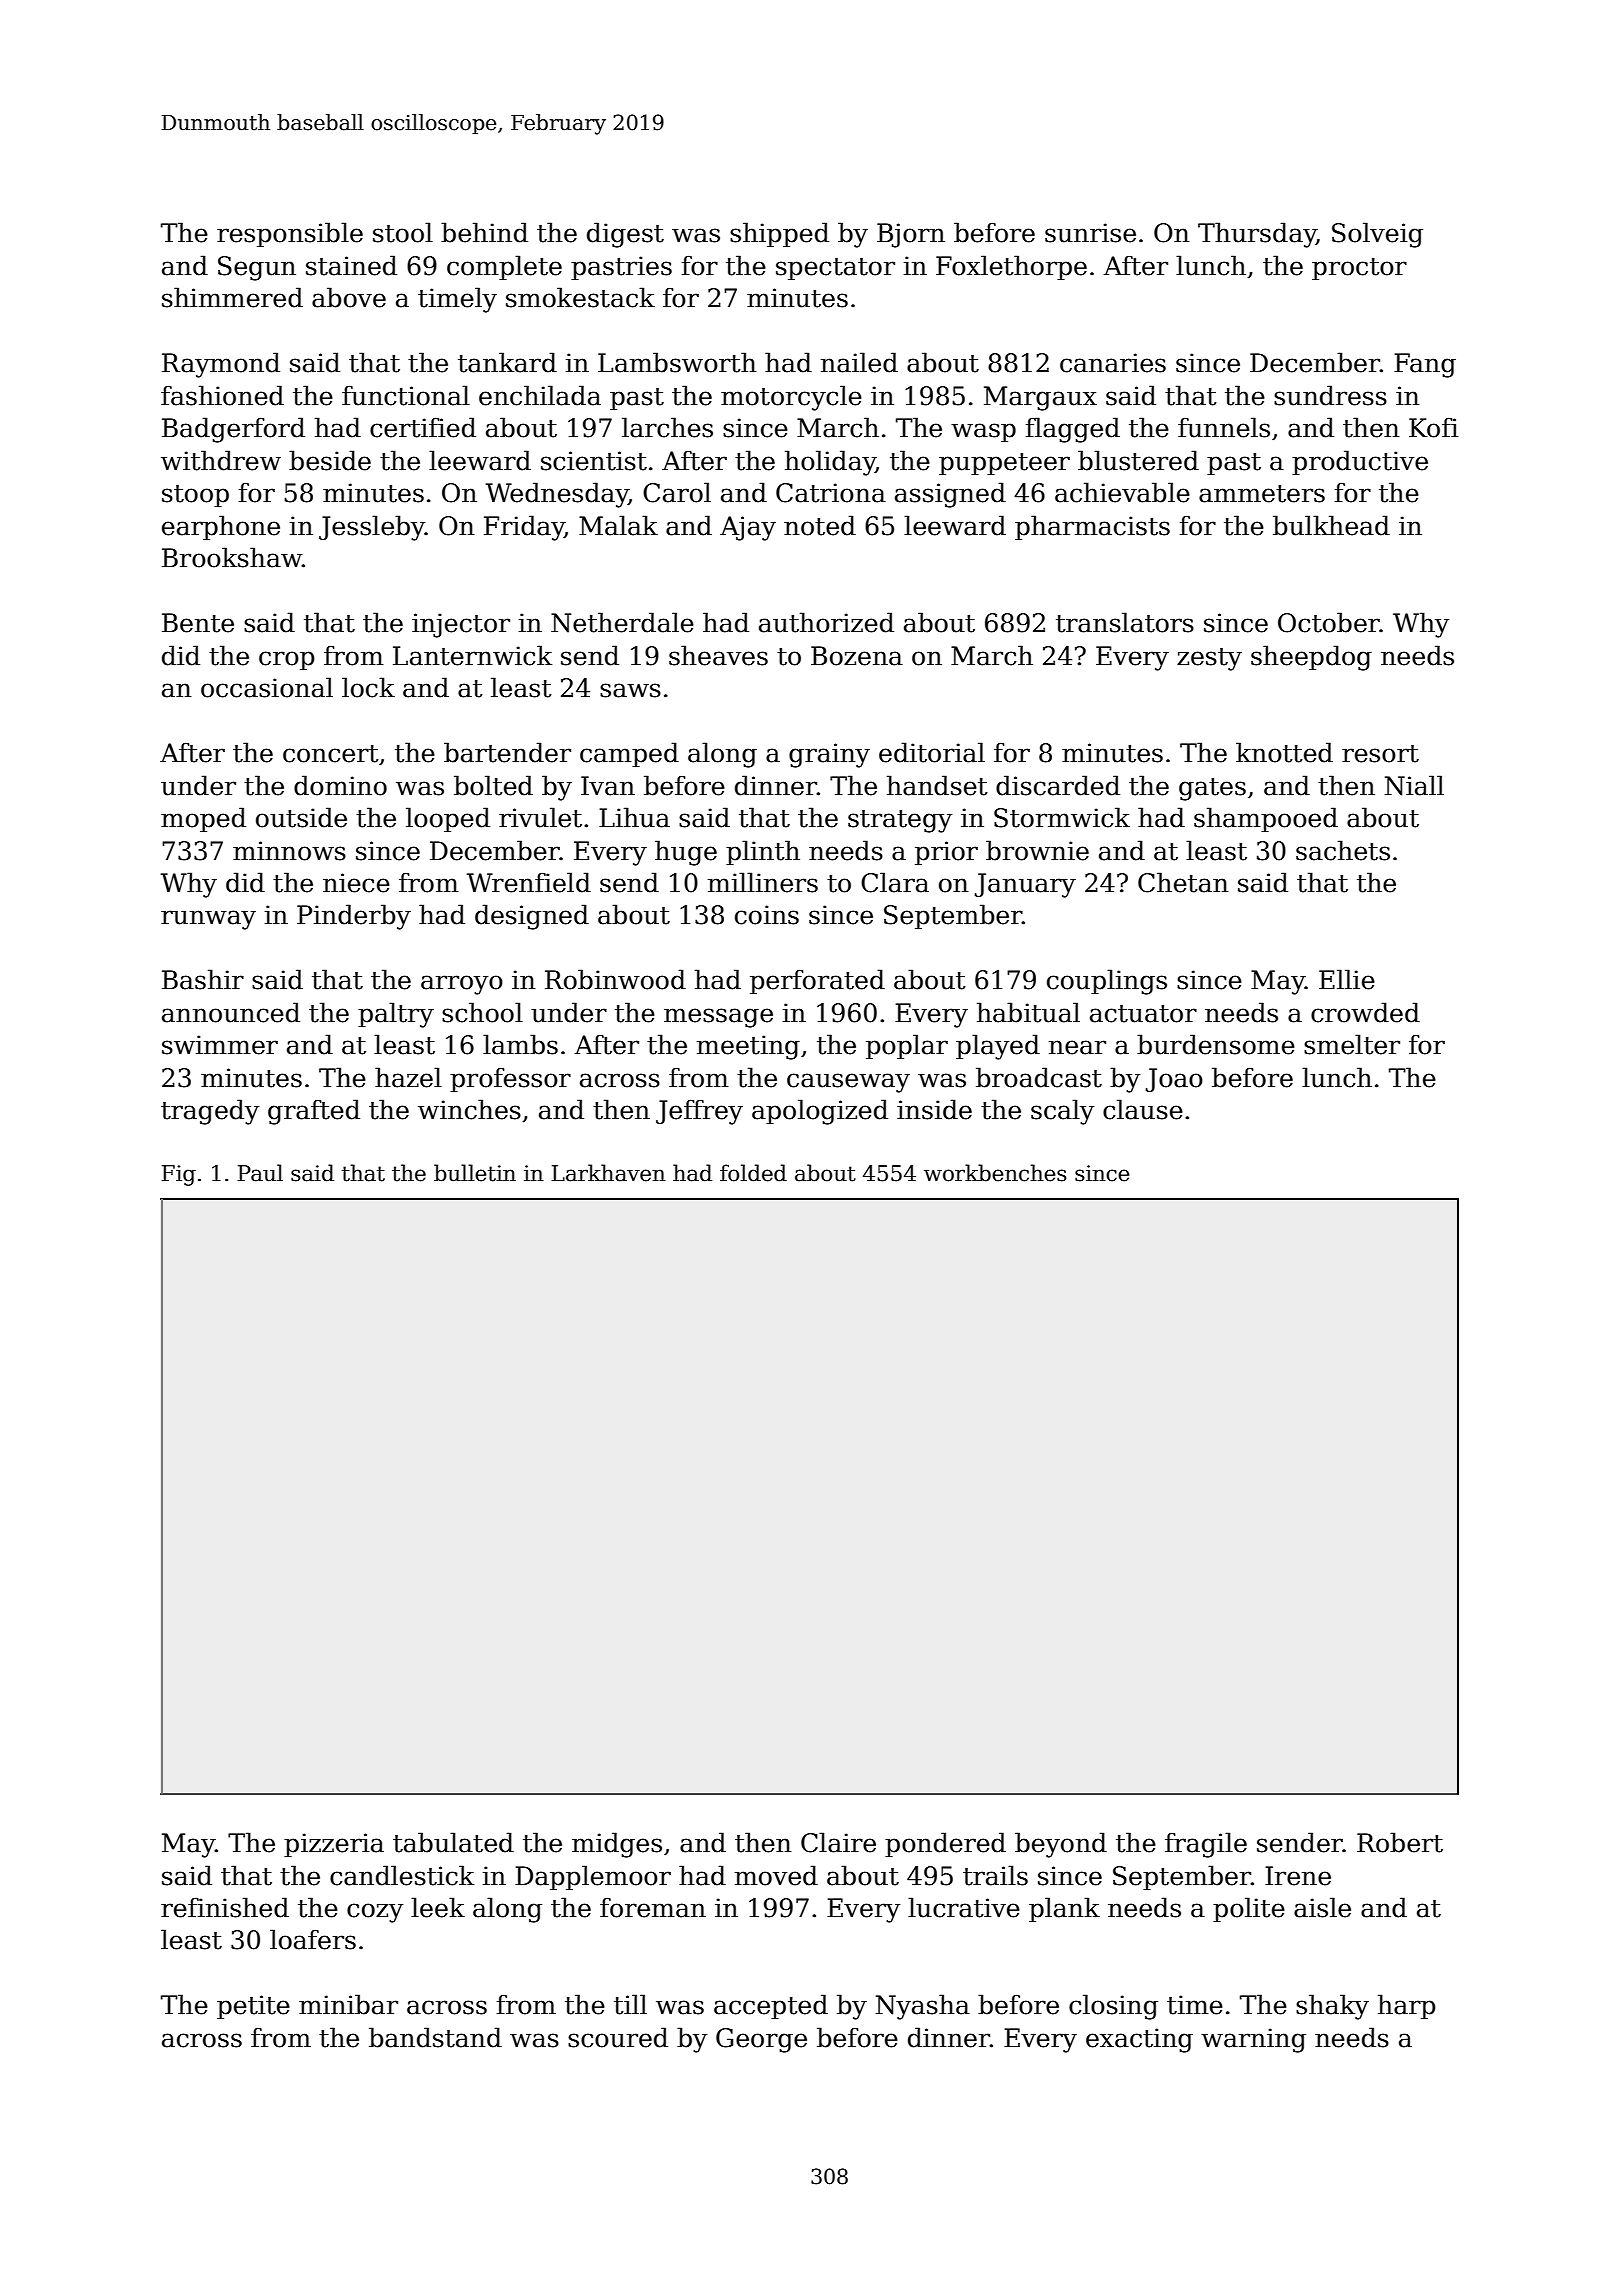 This screenshot has height=2292, width=1620. Describe the element at coordinates (267, 687) in the screenshot. I see `occasional` at that location.
